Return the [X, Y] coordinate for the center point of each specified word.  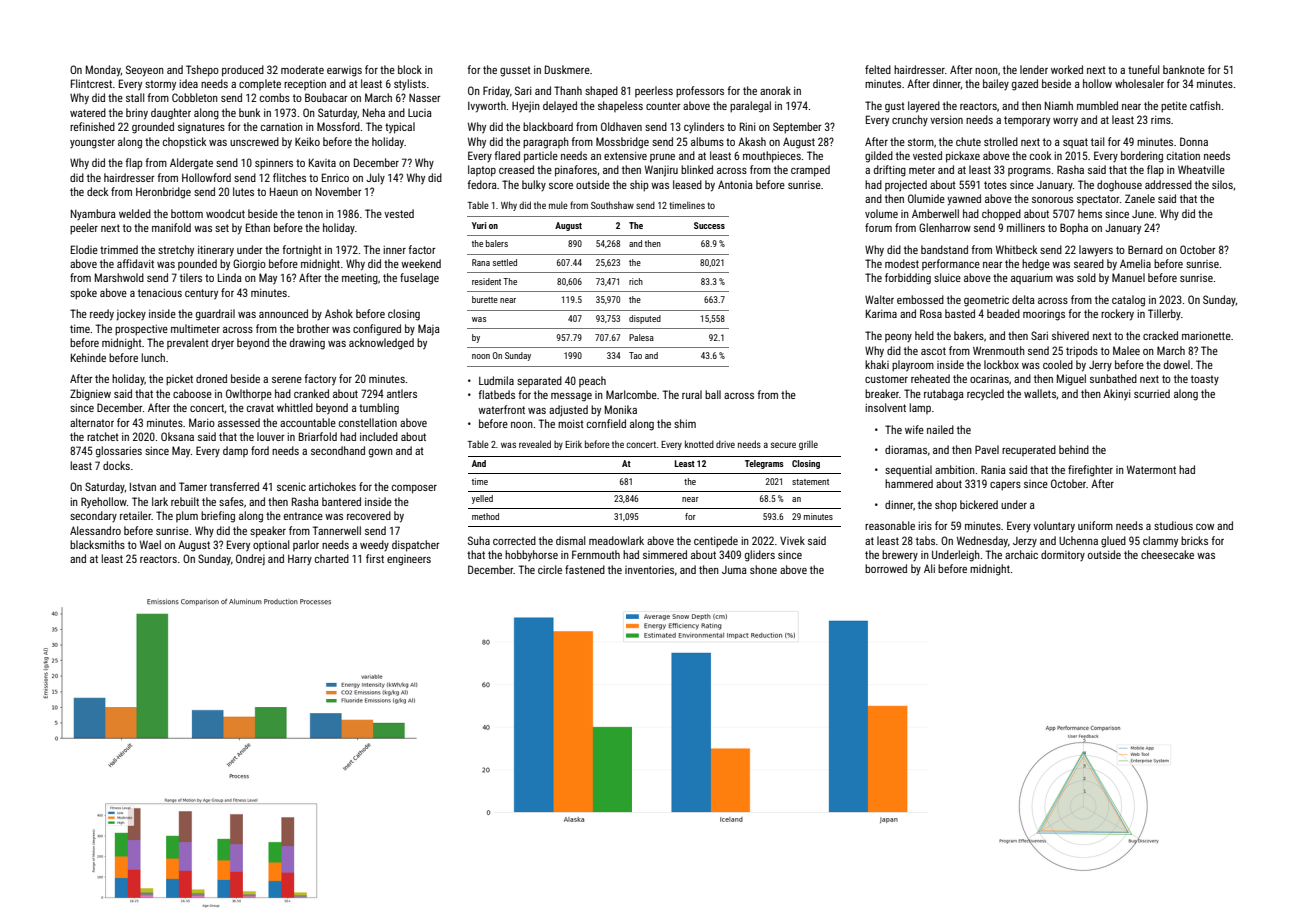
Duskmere [567, 69]
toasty [1205, 380]
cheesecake [1167, 554]
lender [1034, 69]
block [410, 69]
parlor [306, 545]
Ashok [339, 313]
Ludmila [496, 380]
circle [550, 569]
